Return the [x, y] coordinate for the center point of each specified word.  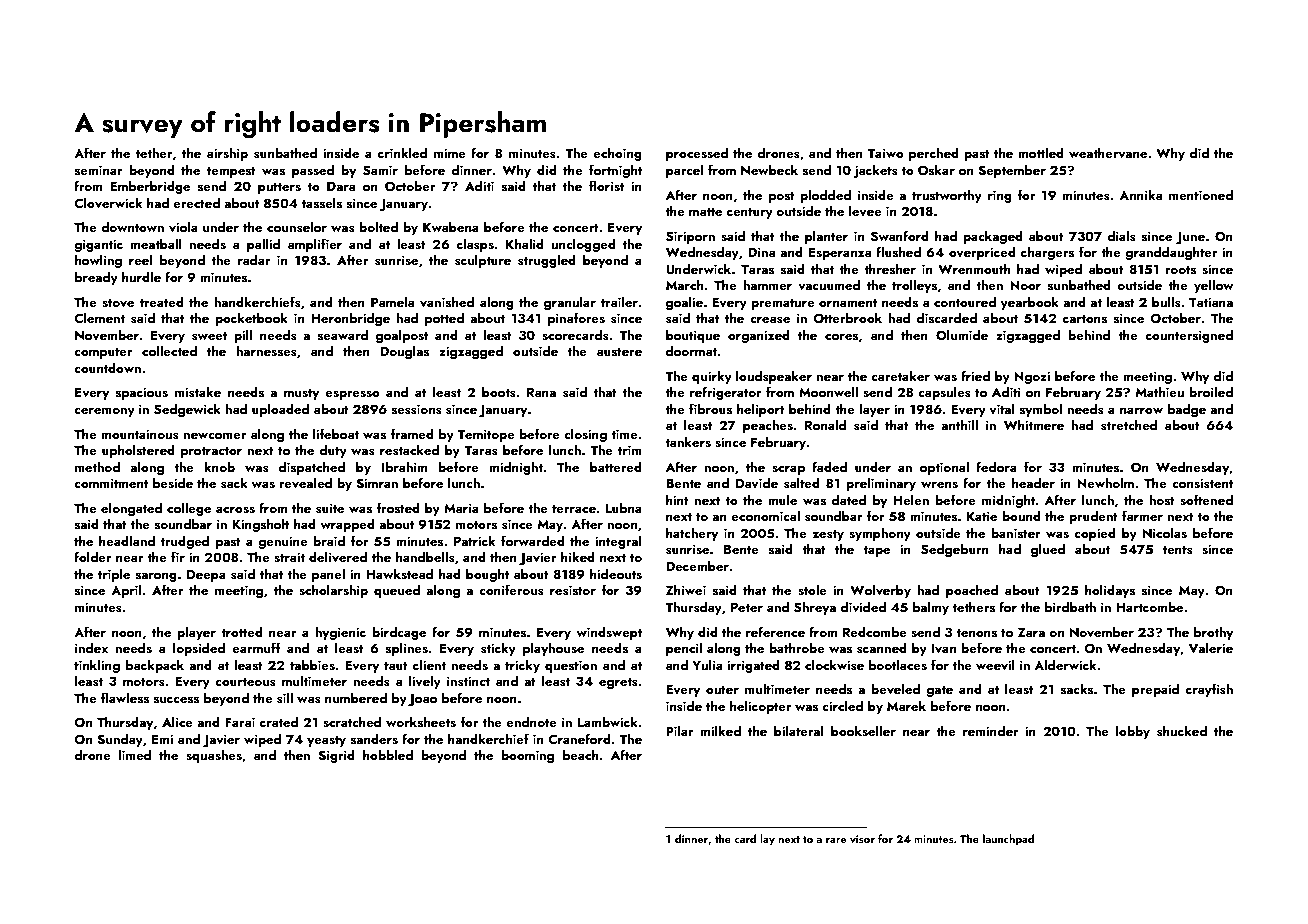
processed [697, 154]
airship [227, 154]
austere [619, 352]
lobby [1133, 732]
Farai [240, 722]
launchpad [1008, 840]
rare [836, 840]
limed [135, 754]
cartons [1085, 319]
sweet [209, 336]
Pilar [680, 730]
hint [677, 499]
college [189, 509]
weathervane [1108, 152]
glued [1048, 550]
